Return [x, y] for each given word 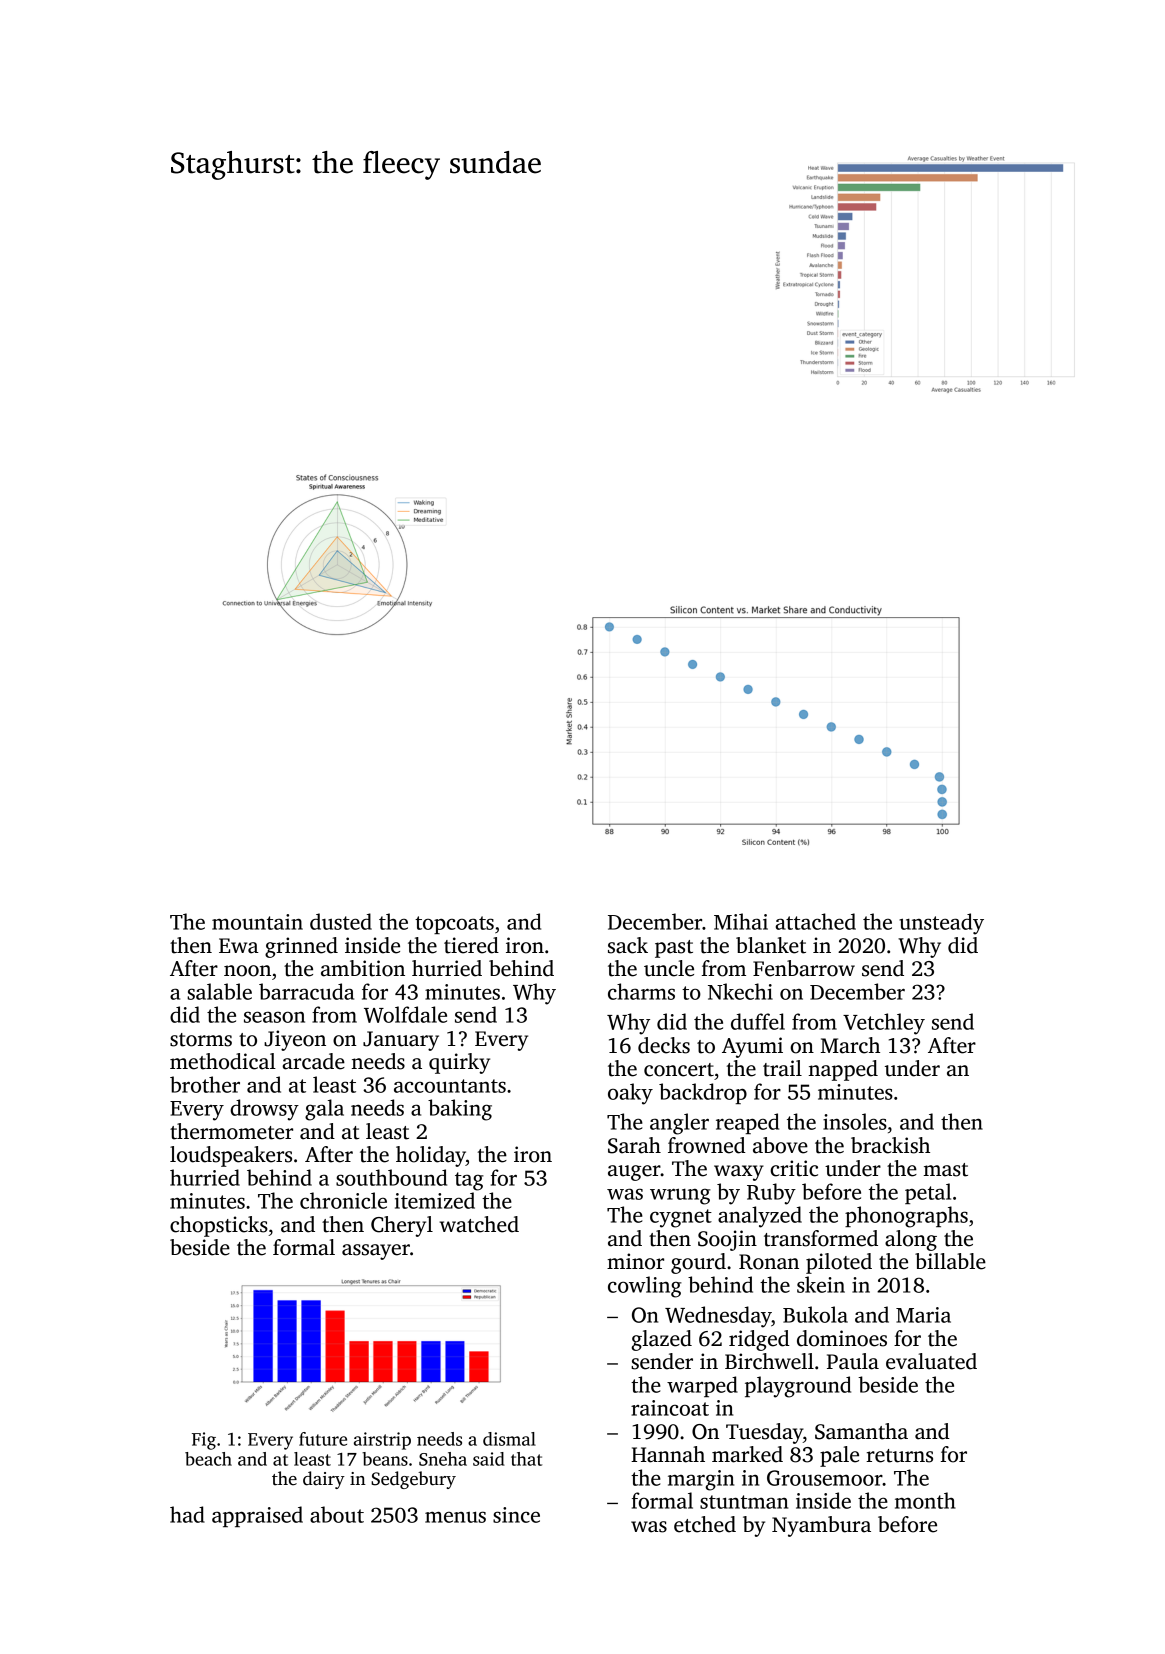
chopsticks [219, 1226]
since [516, 1515]
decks [664, 1045]
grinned [301, 947]
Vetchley [884, 1024]
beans [385, 1459]
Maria [923, 1315]
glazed [662, 1340]
